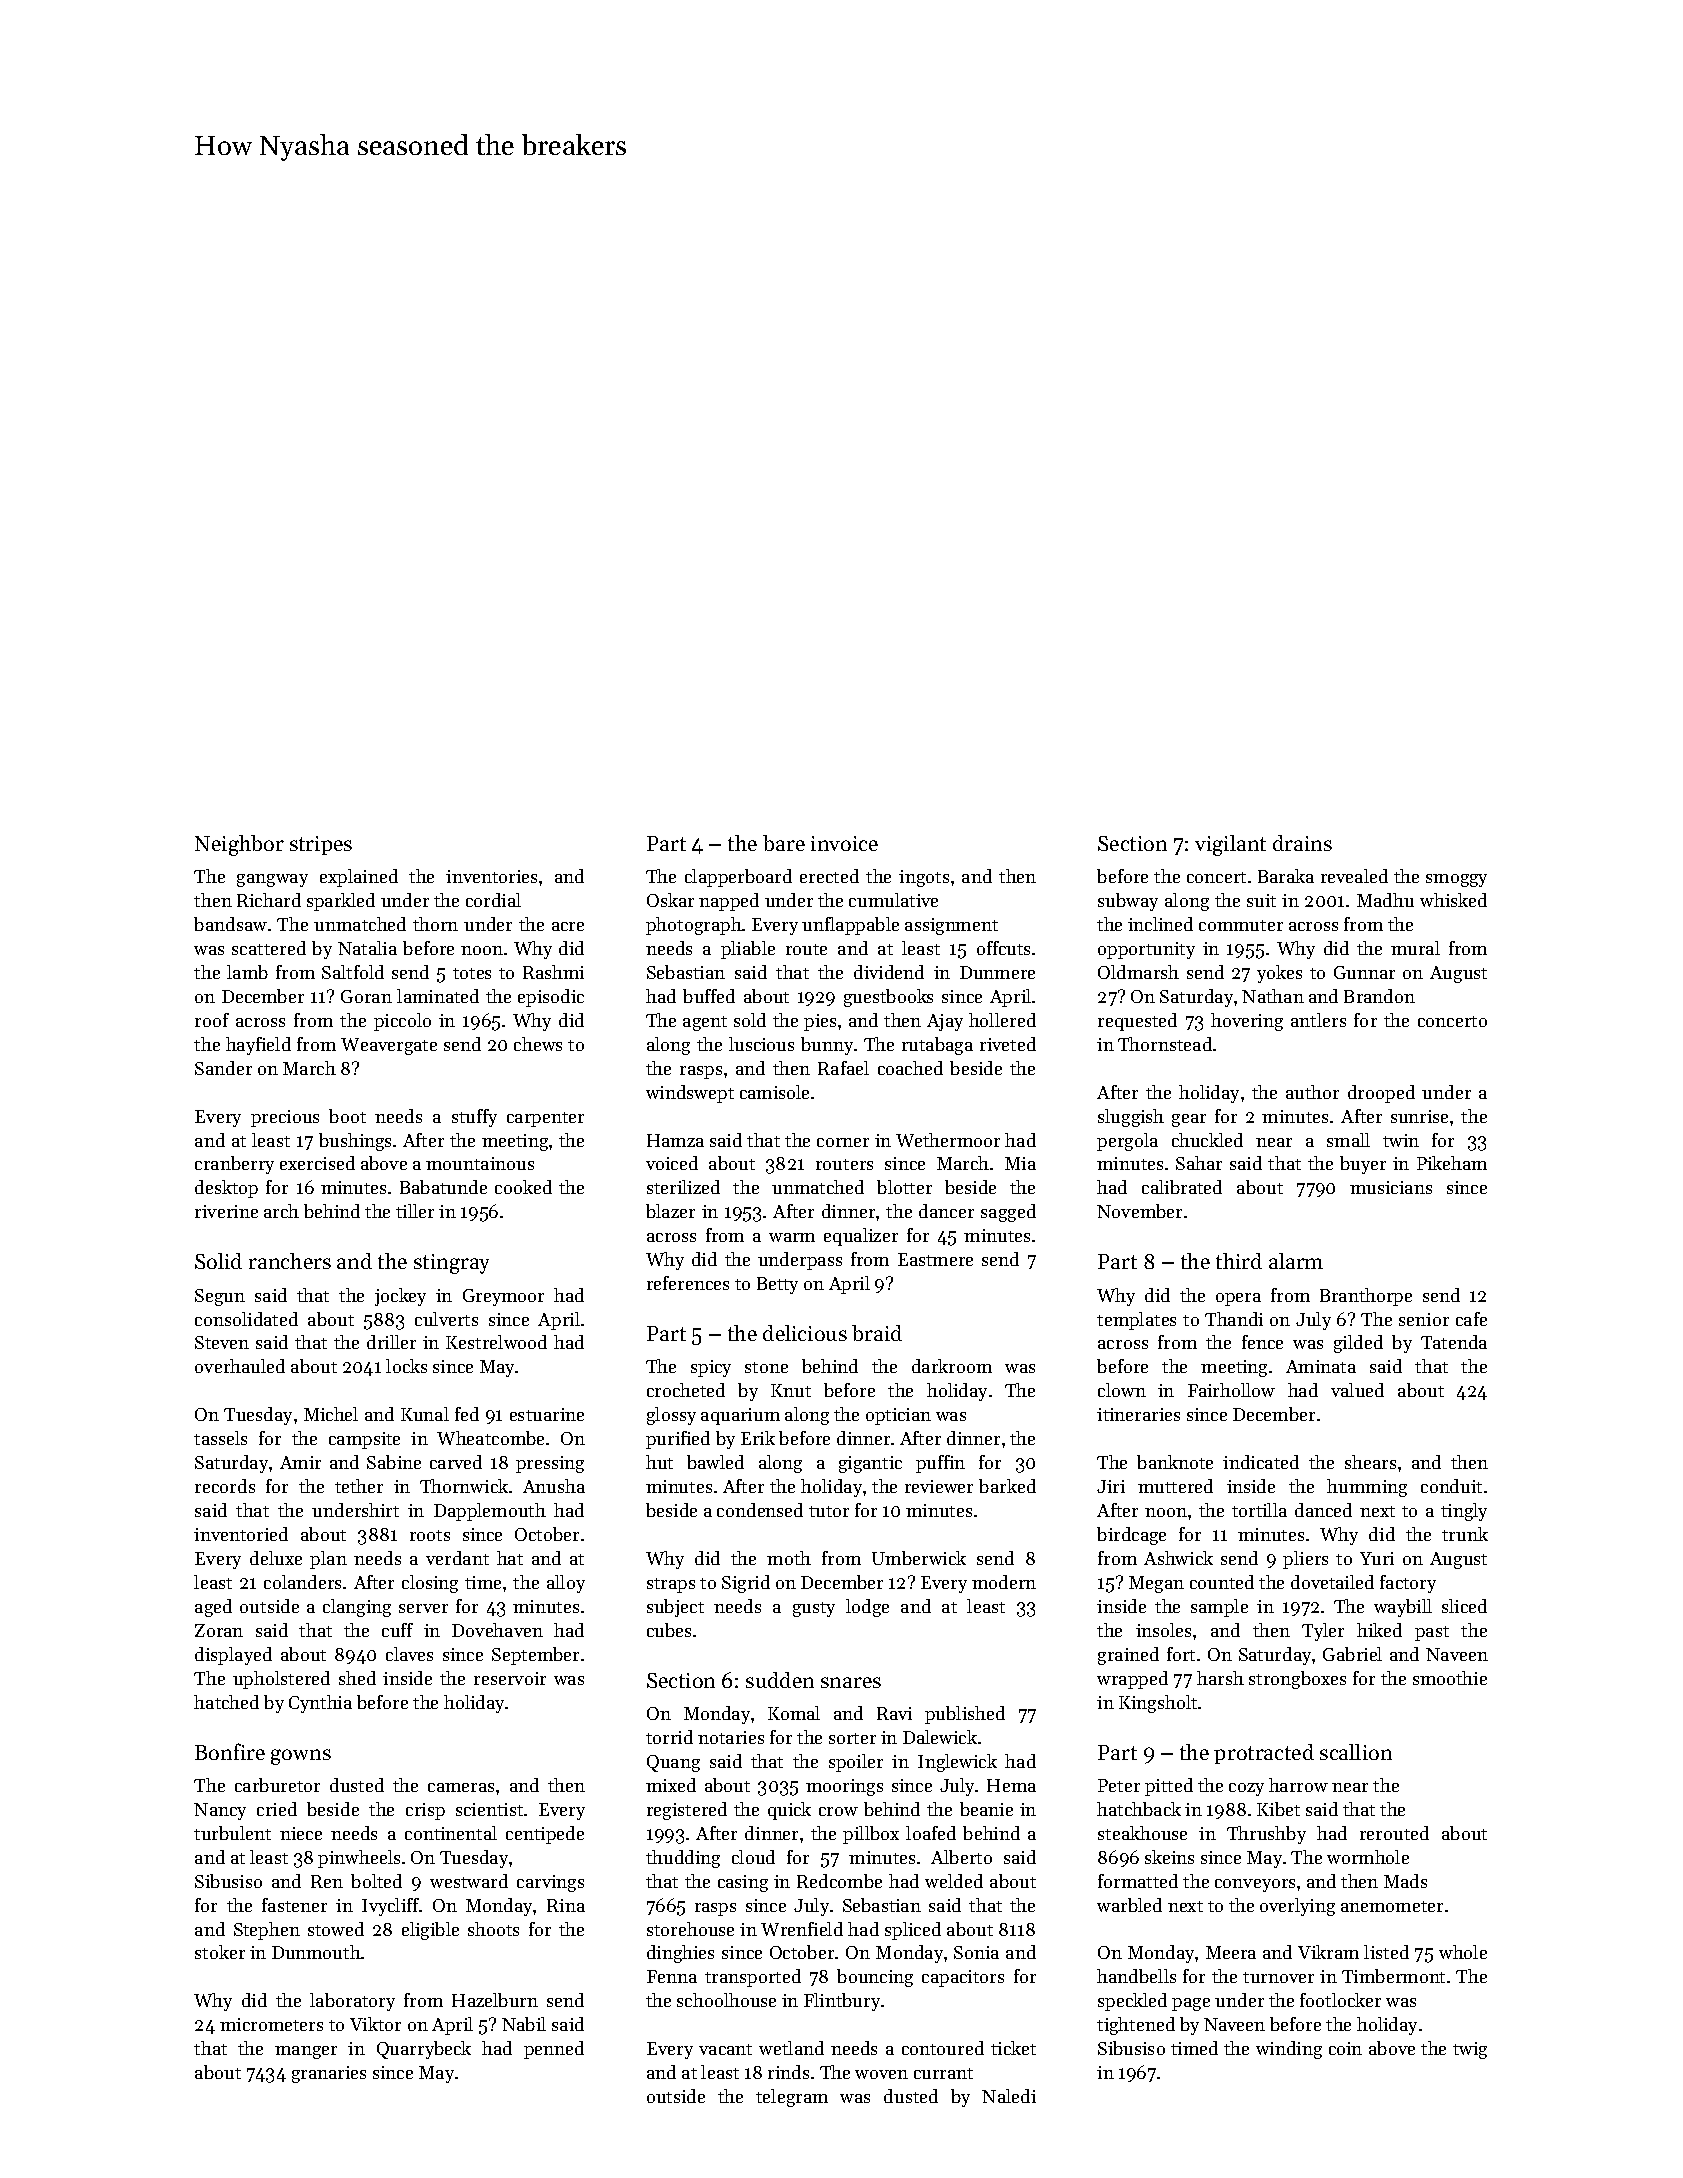  Describe the element at coordinates (780, 1680) in the screenshot. I see `sudden` at that location.
